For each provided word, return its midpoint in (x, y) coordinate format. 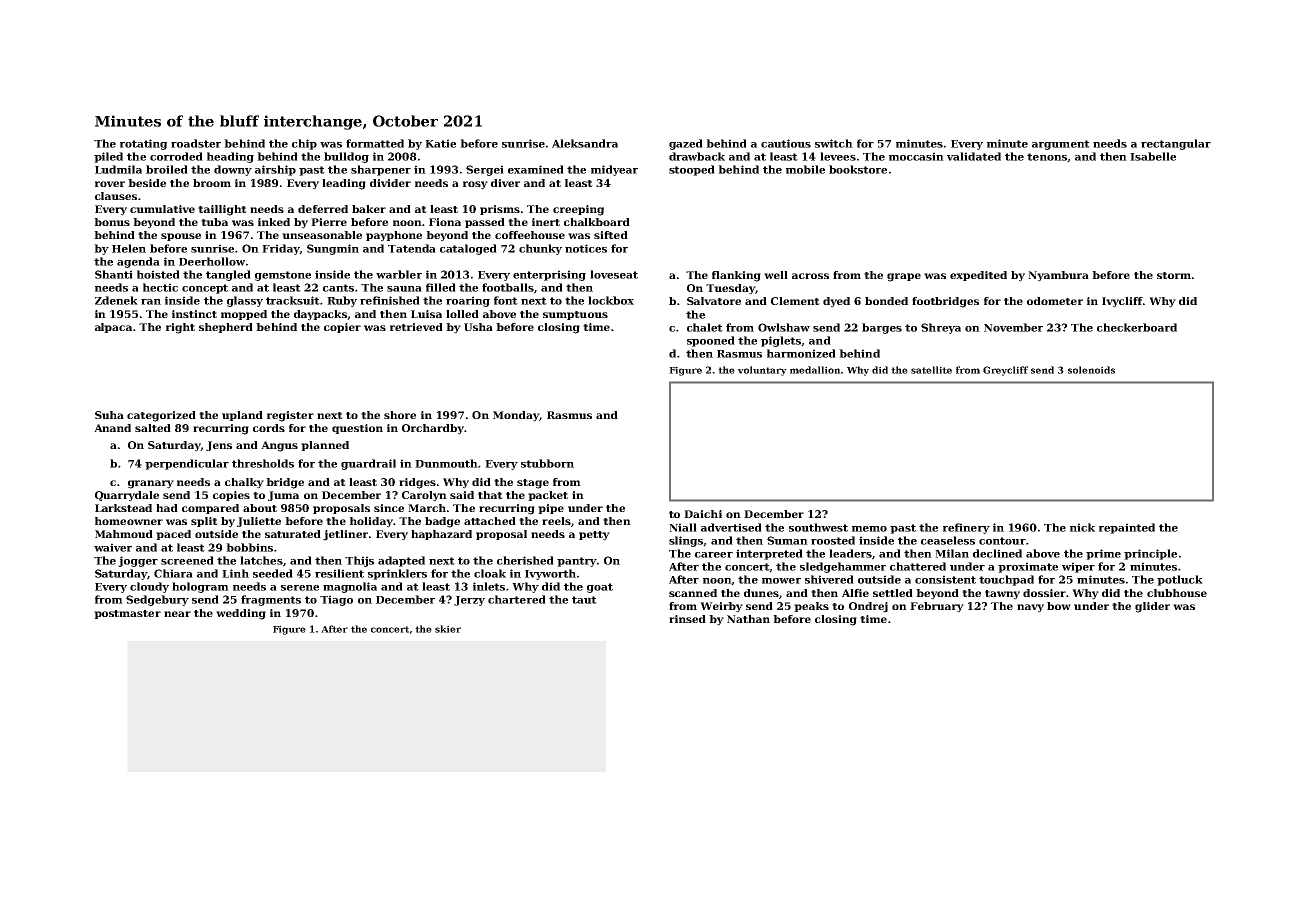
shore (400, 415)
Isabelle (1153, 156)
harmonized (801, 353)
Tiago (336, 600)
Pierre (329, 222)
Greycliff (1005, 371)
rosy (475, 185)
